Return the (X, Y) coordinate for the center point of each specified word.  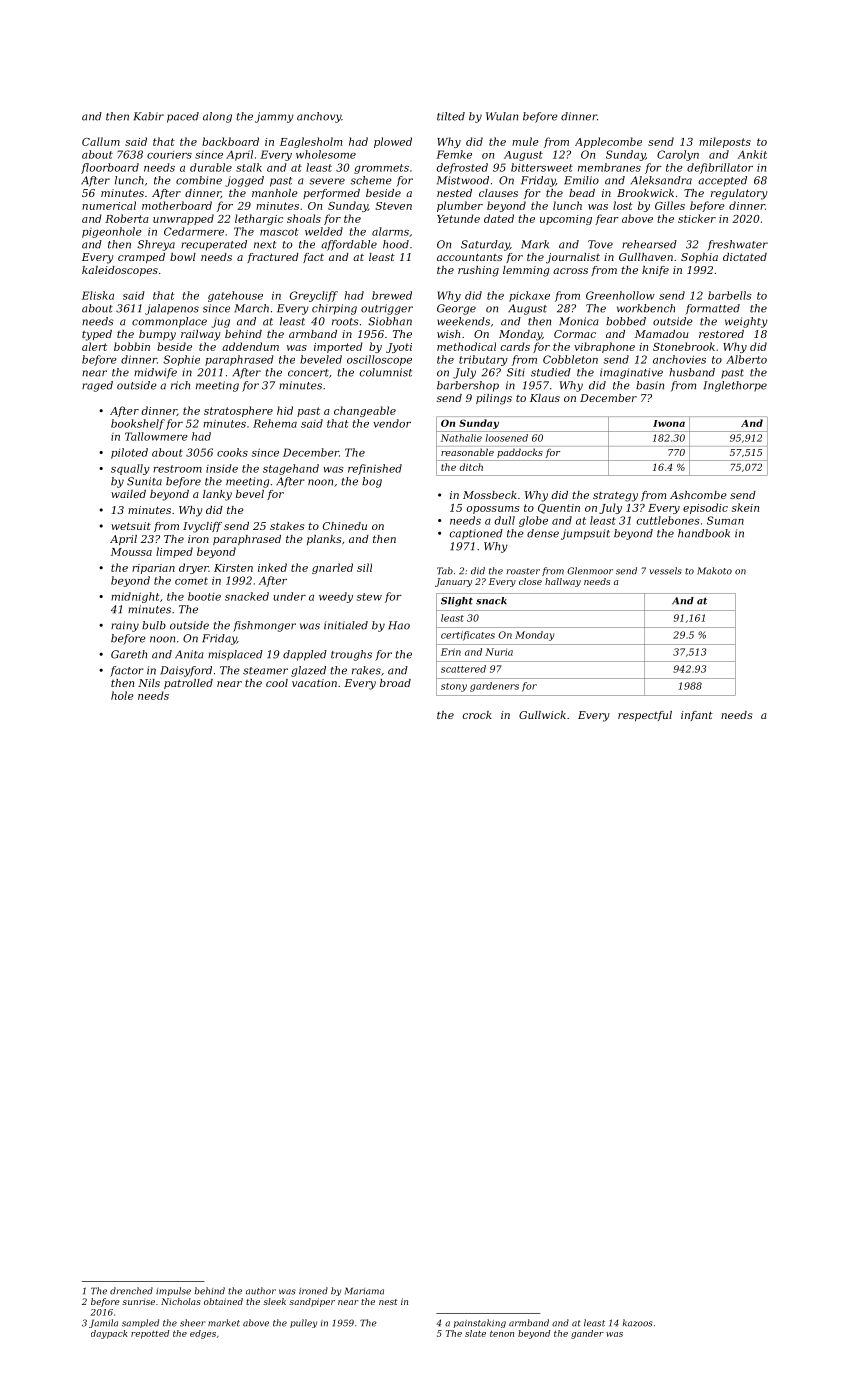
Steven (393, 206)
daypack (109, 1334)
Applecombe (608, 142)
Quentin (559, 509)
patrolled (188, 684)
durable (211, 167)
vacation (314, 683)
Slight (457, 602)
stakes (287, 526)
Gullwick (542, 715)
